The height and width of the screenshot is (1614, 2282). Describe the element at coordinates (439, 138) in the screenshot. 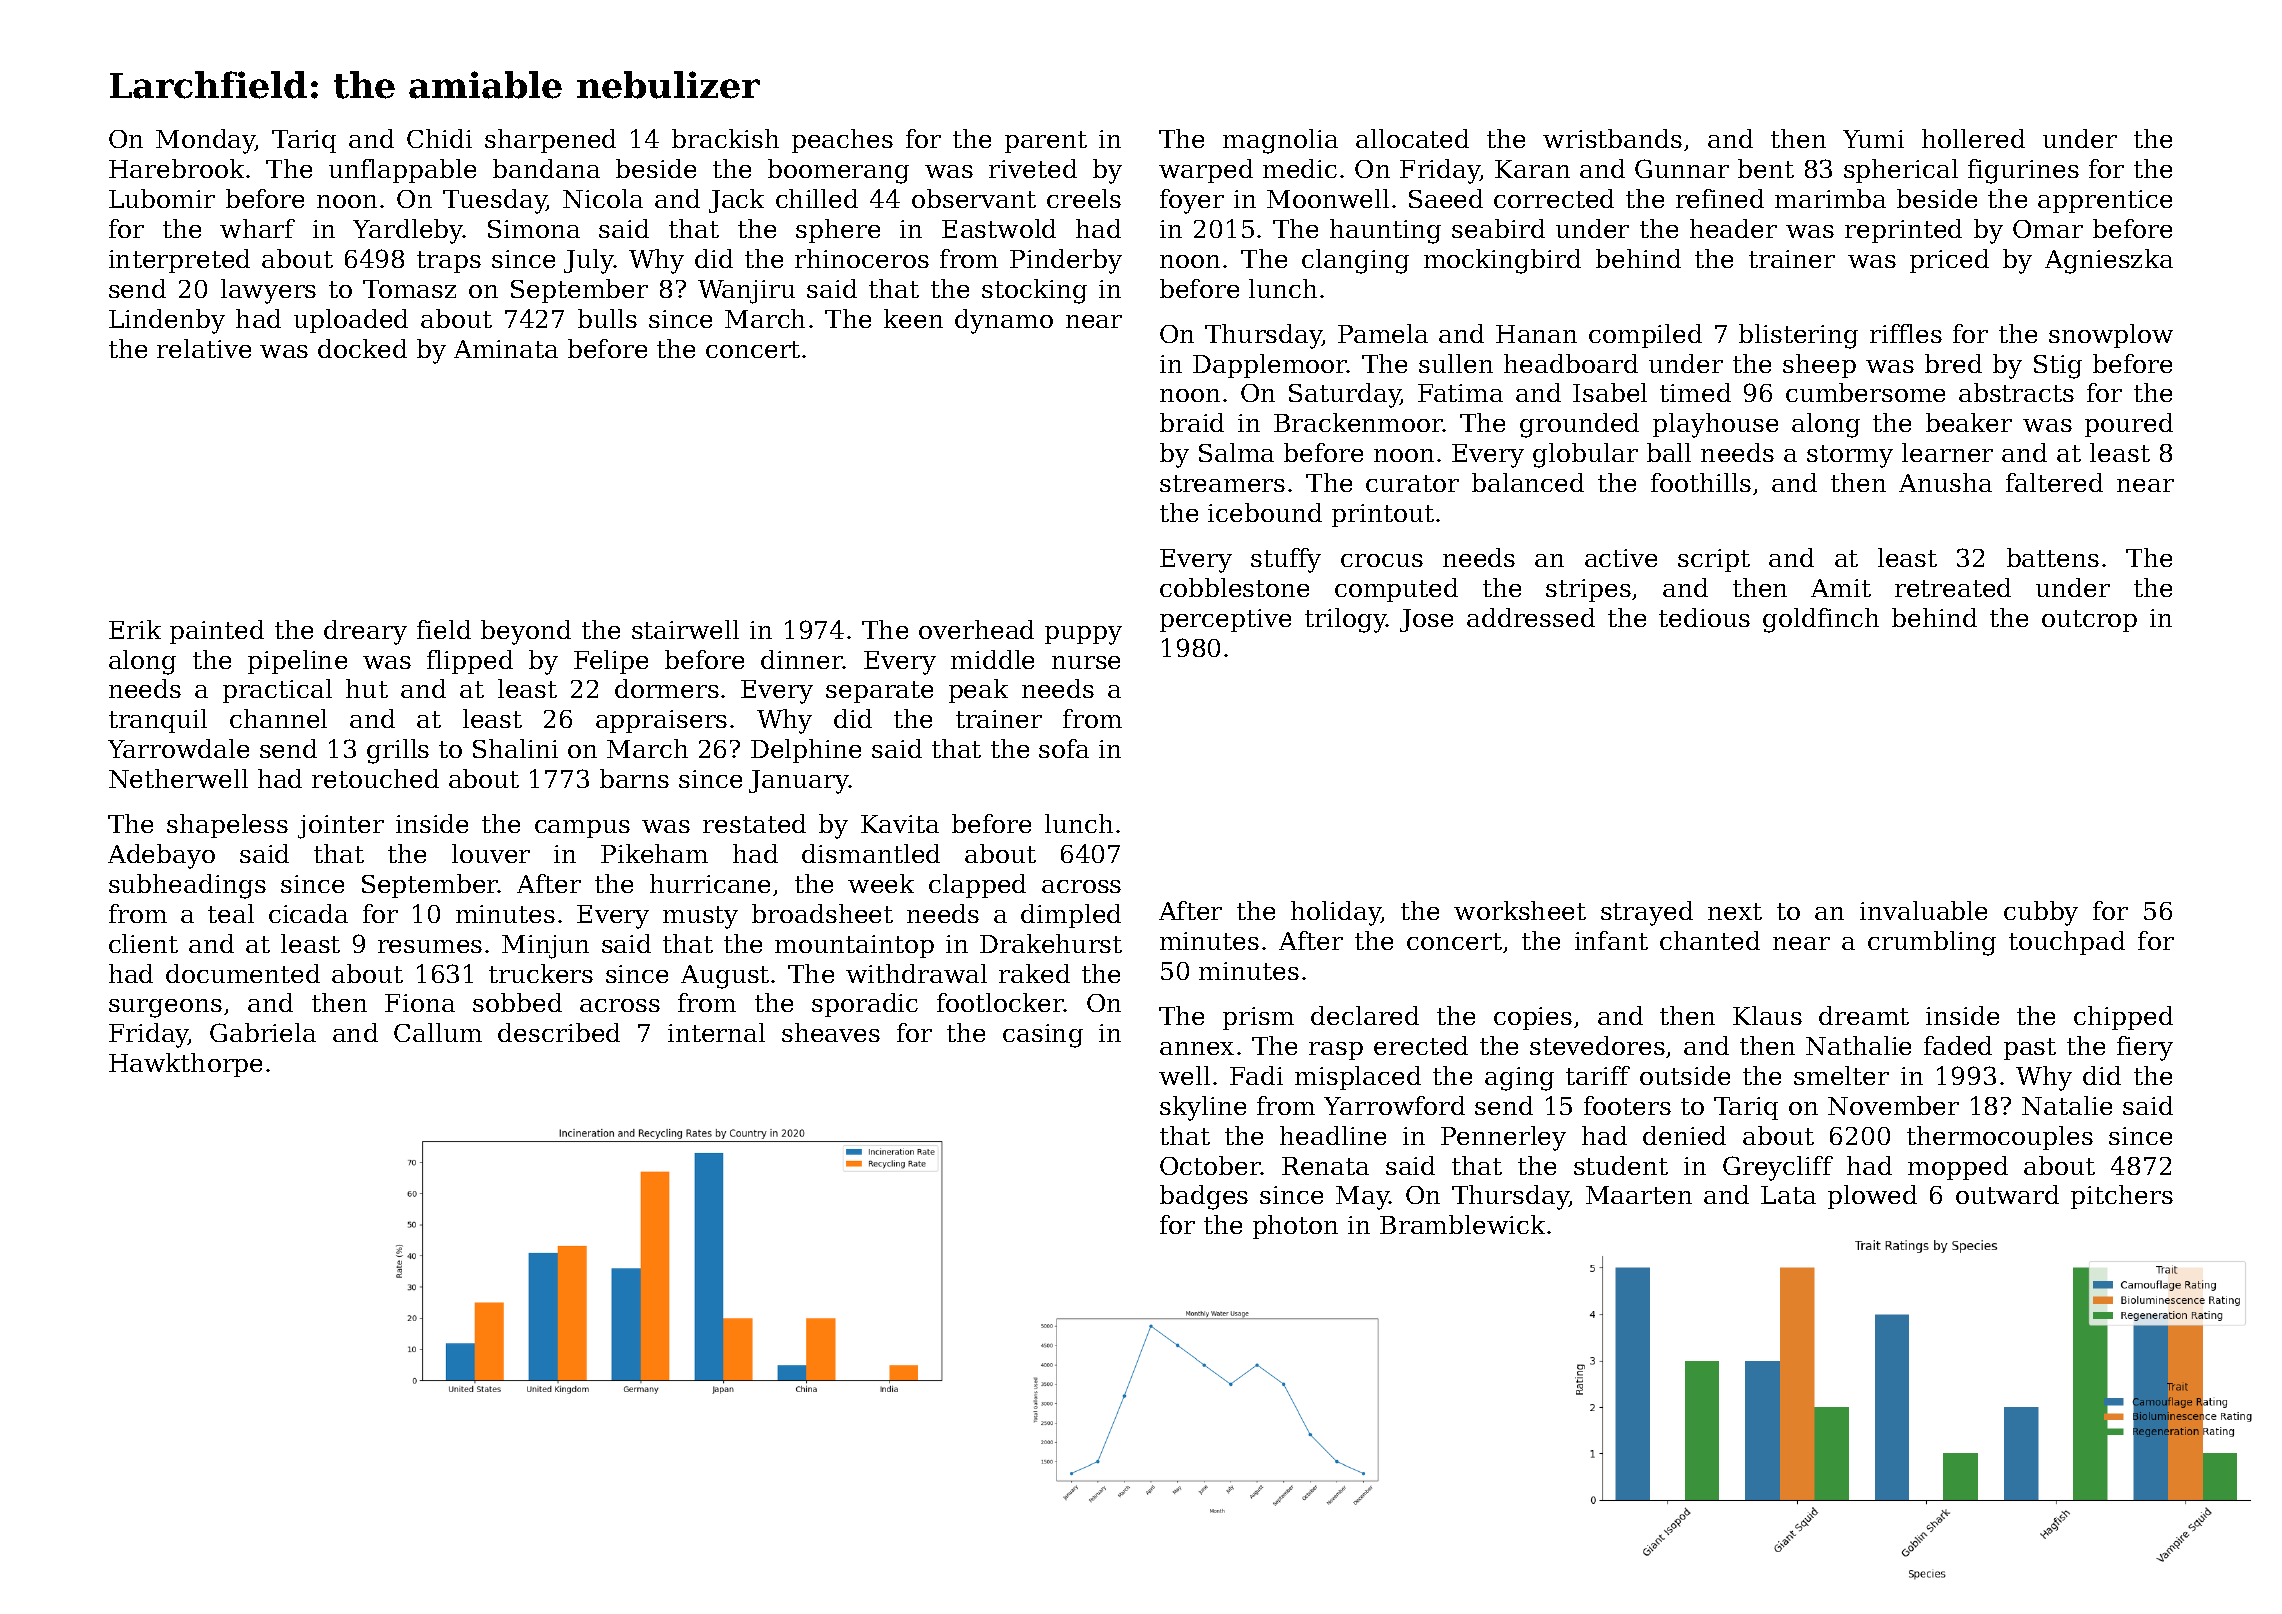

I see `Chidi` at that location.
